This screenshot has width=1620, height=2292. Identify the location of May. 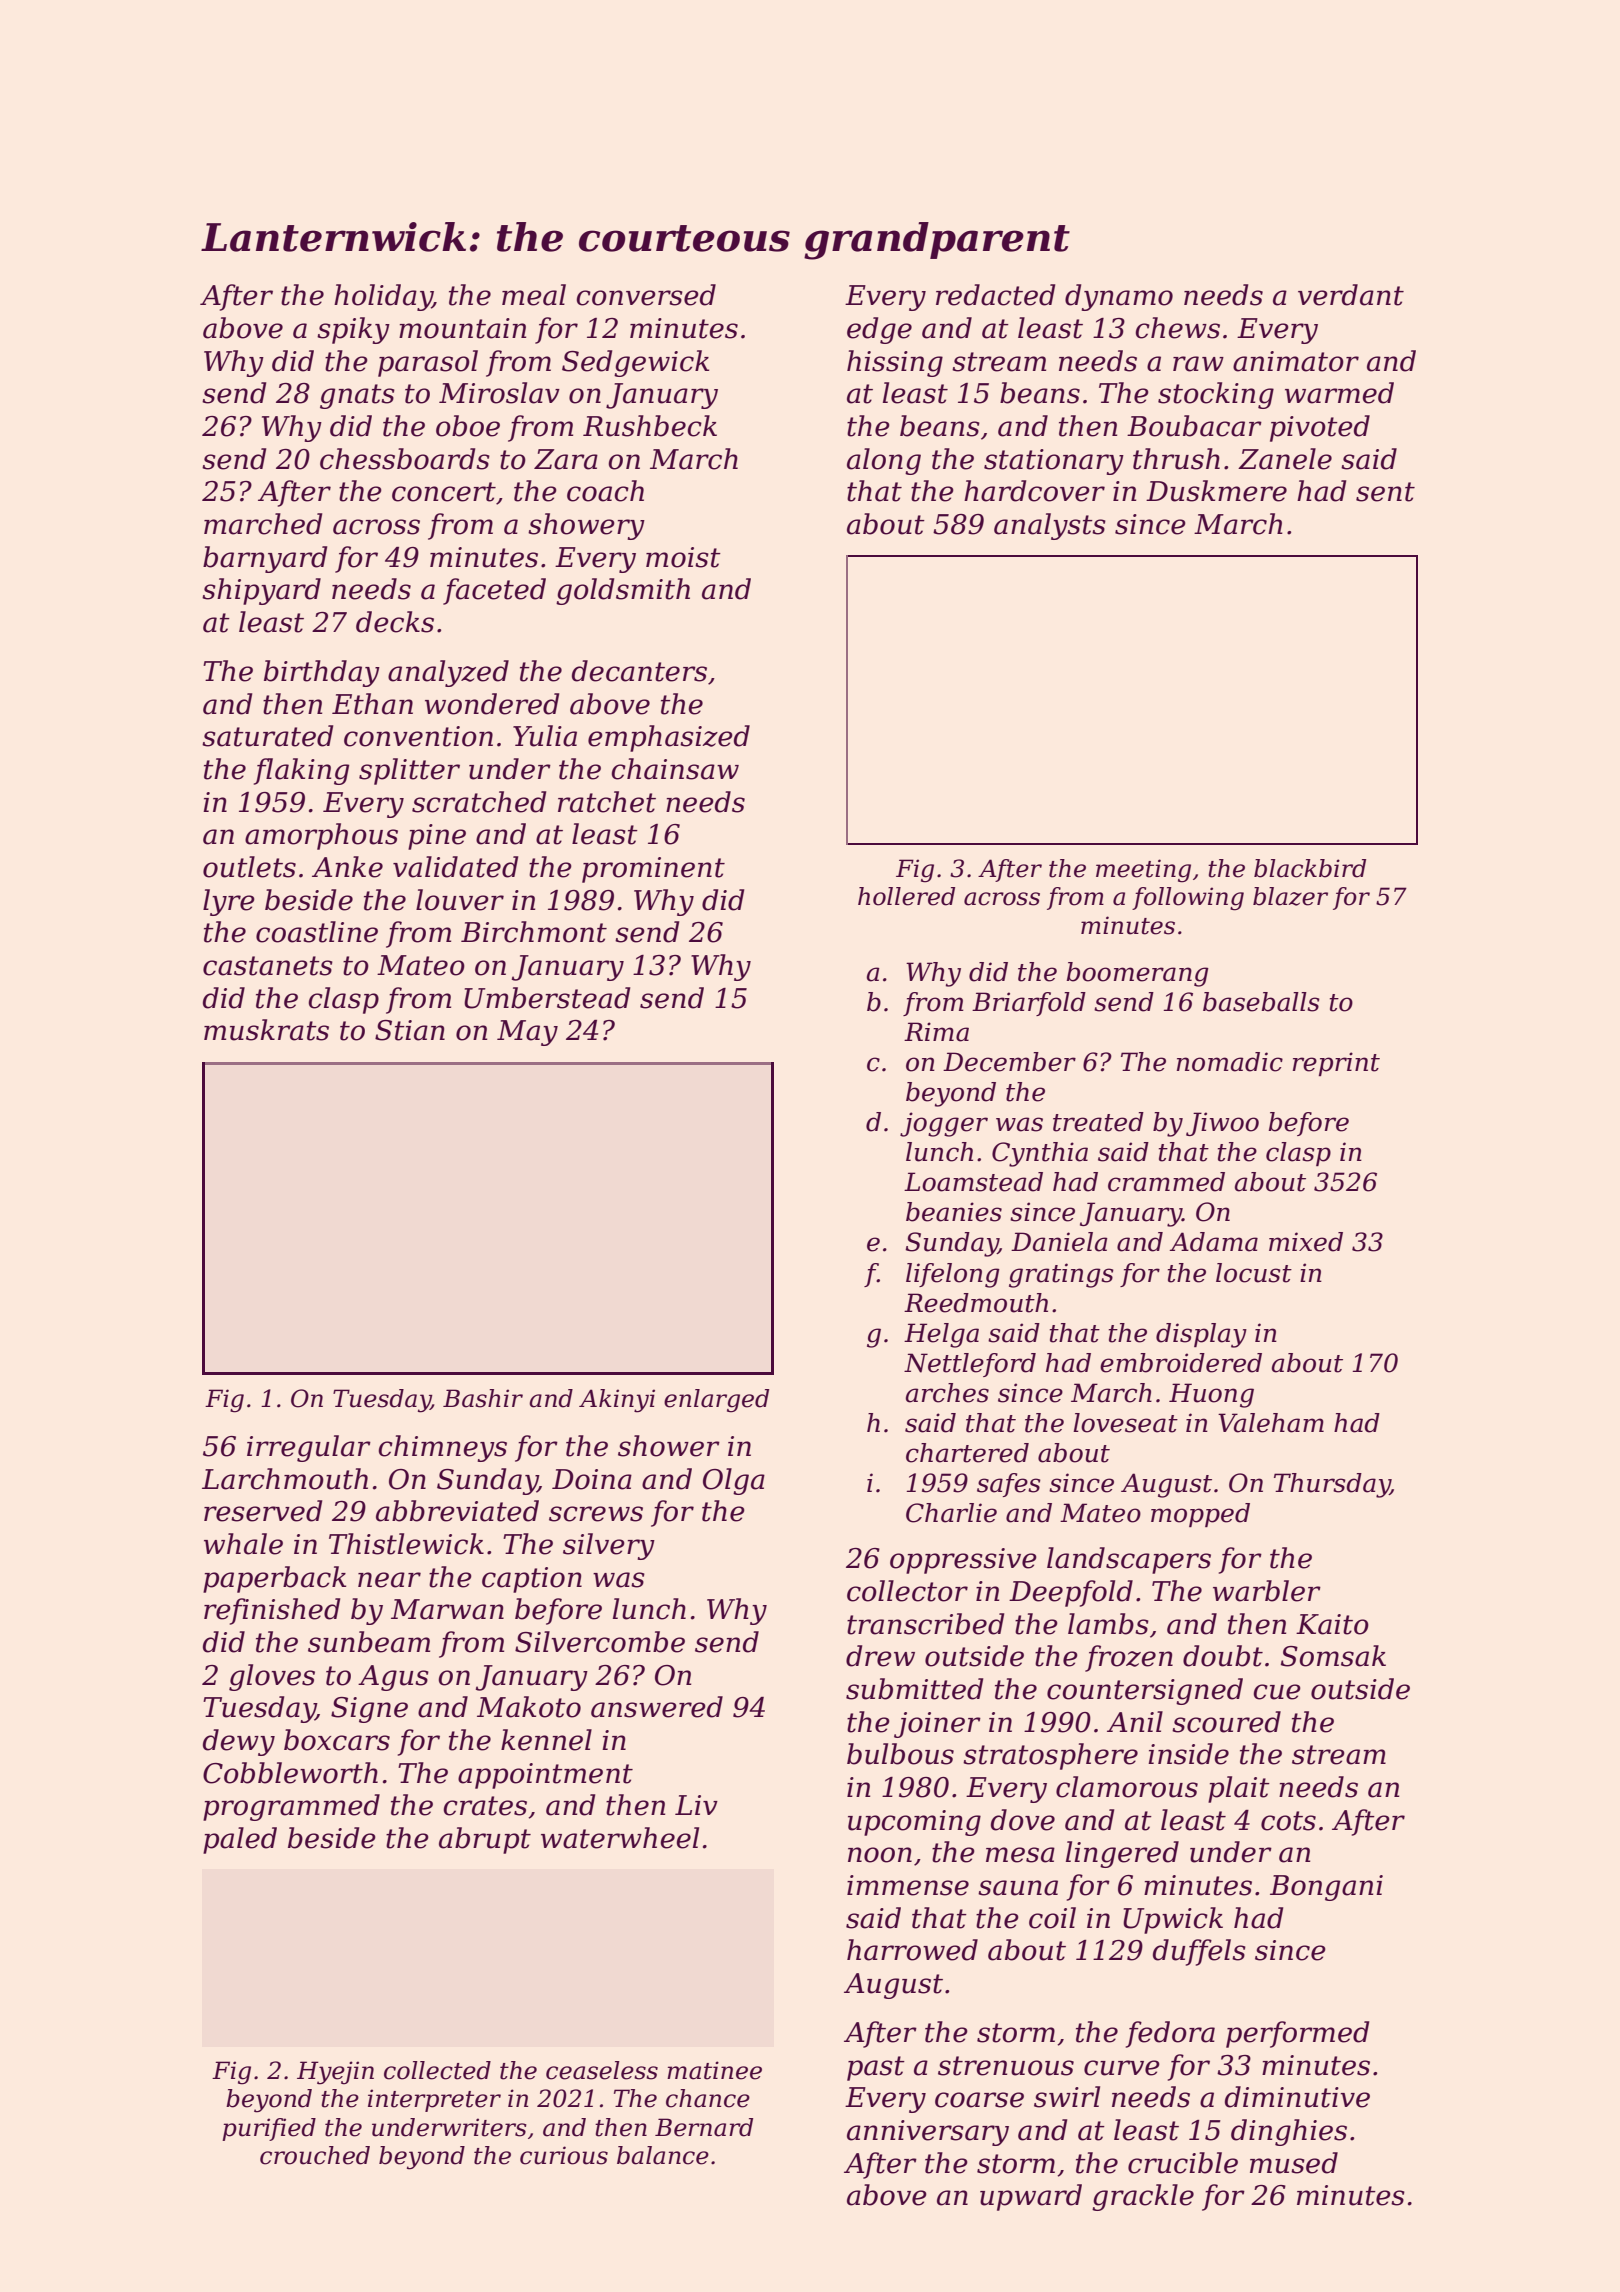
(527, 1033).
